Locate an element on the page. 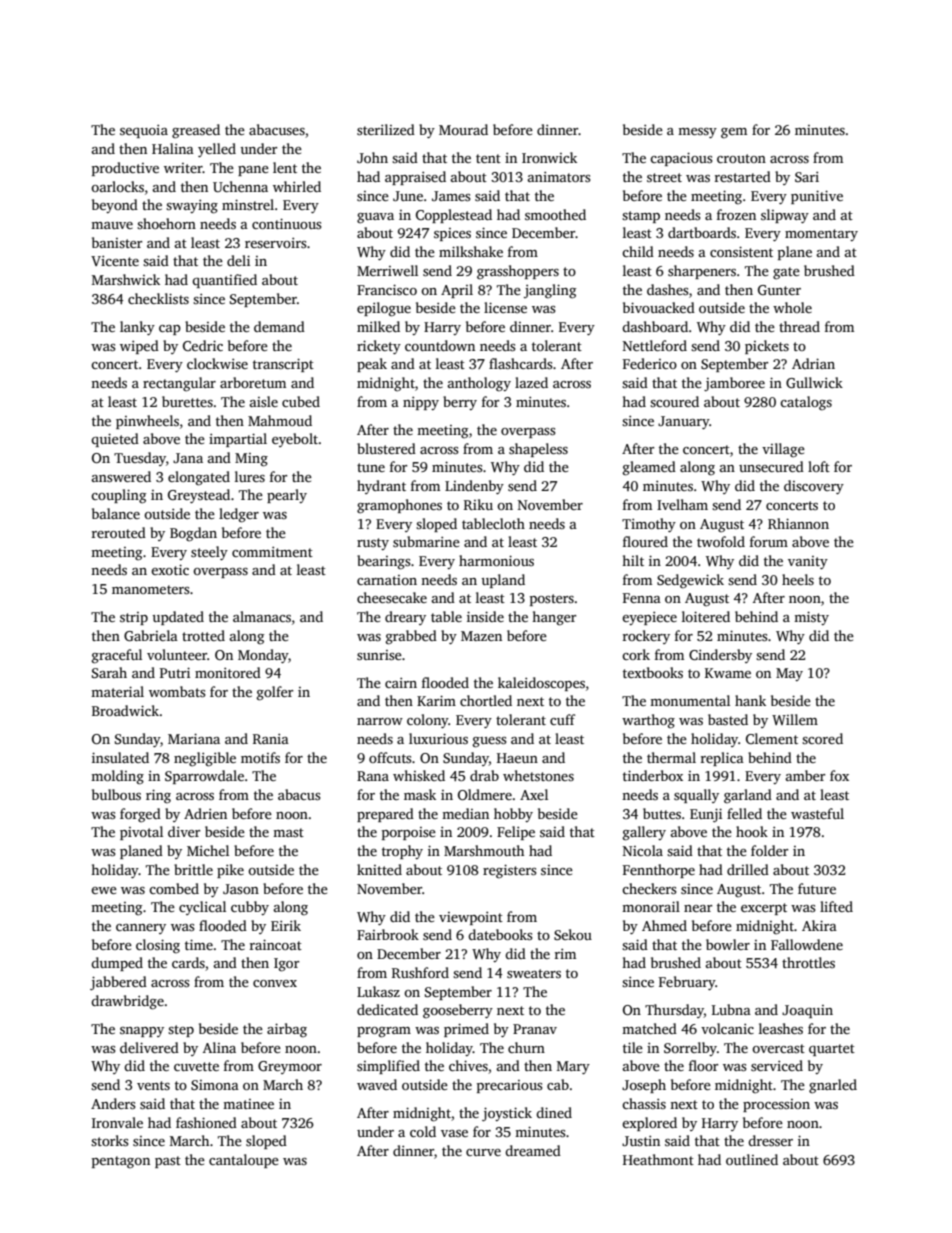 This page has width=952, height=1233. child is located at coordinates (638, 251).
